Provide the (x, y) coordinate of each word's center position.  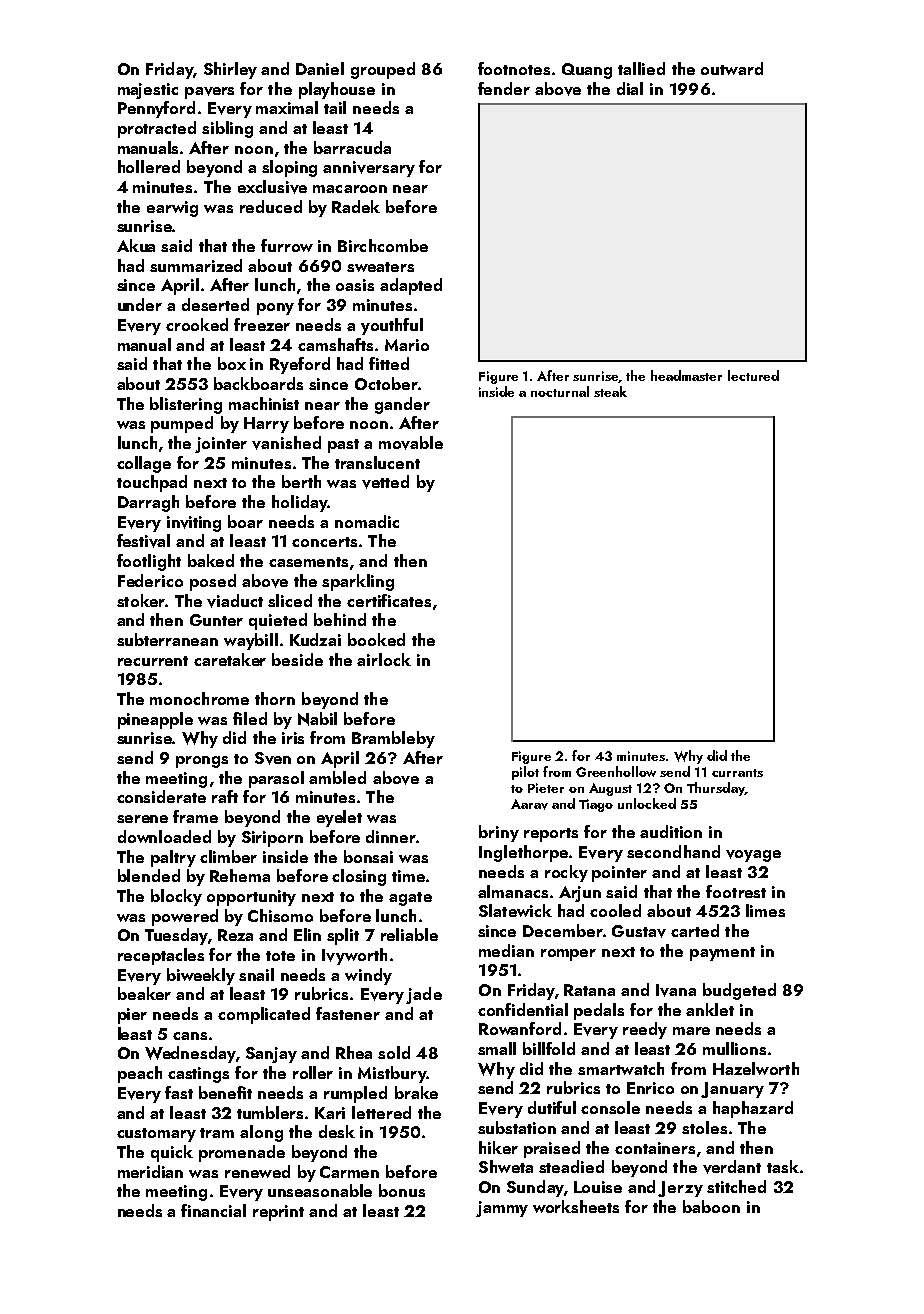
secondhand (673, 851)
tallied (641, 68)
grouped (383, 70)
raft (225, 796)
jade (424, 995)
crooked (197, 324)
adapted (411, 286)
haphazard (753, 1109)
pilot (525, 773)
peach (140, 1074)
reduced (271, 206)
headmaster (686, 375)
